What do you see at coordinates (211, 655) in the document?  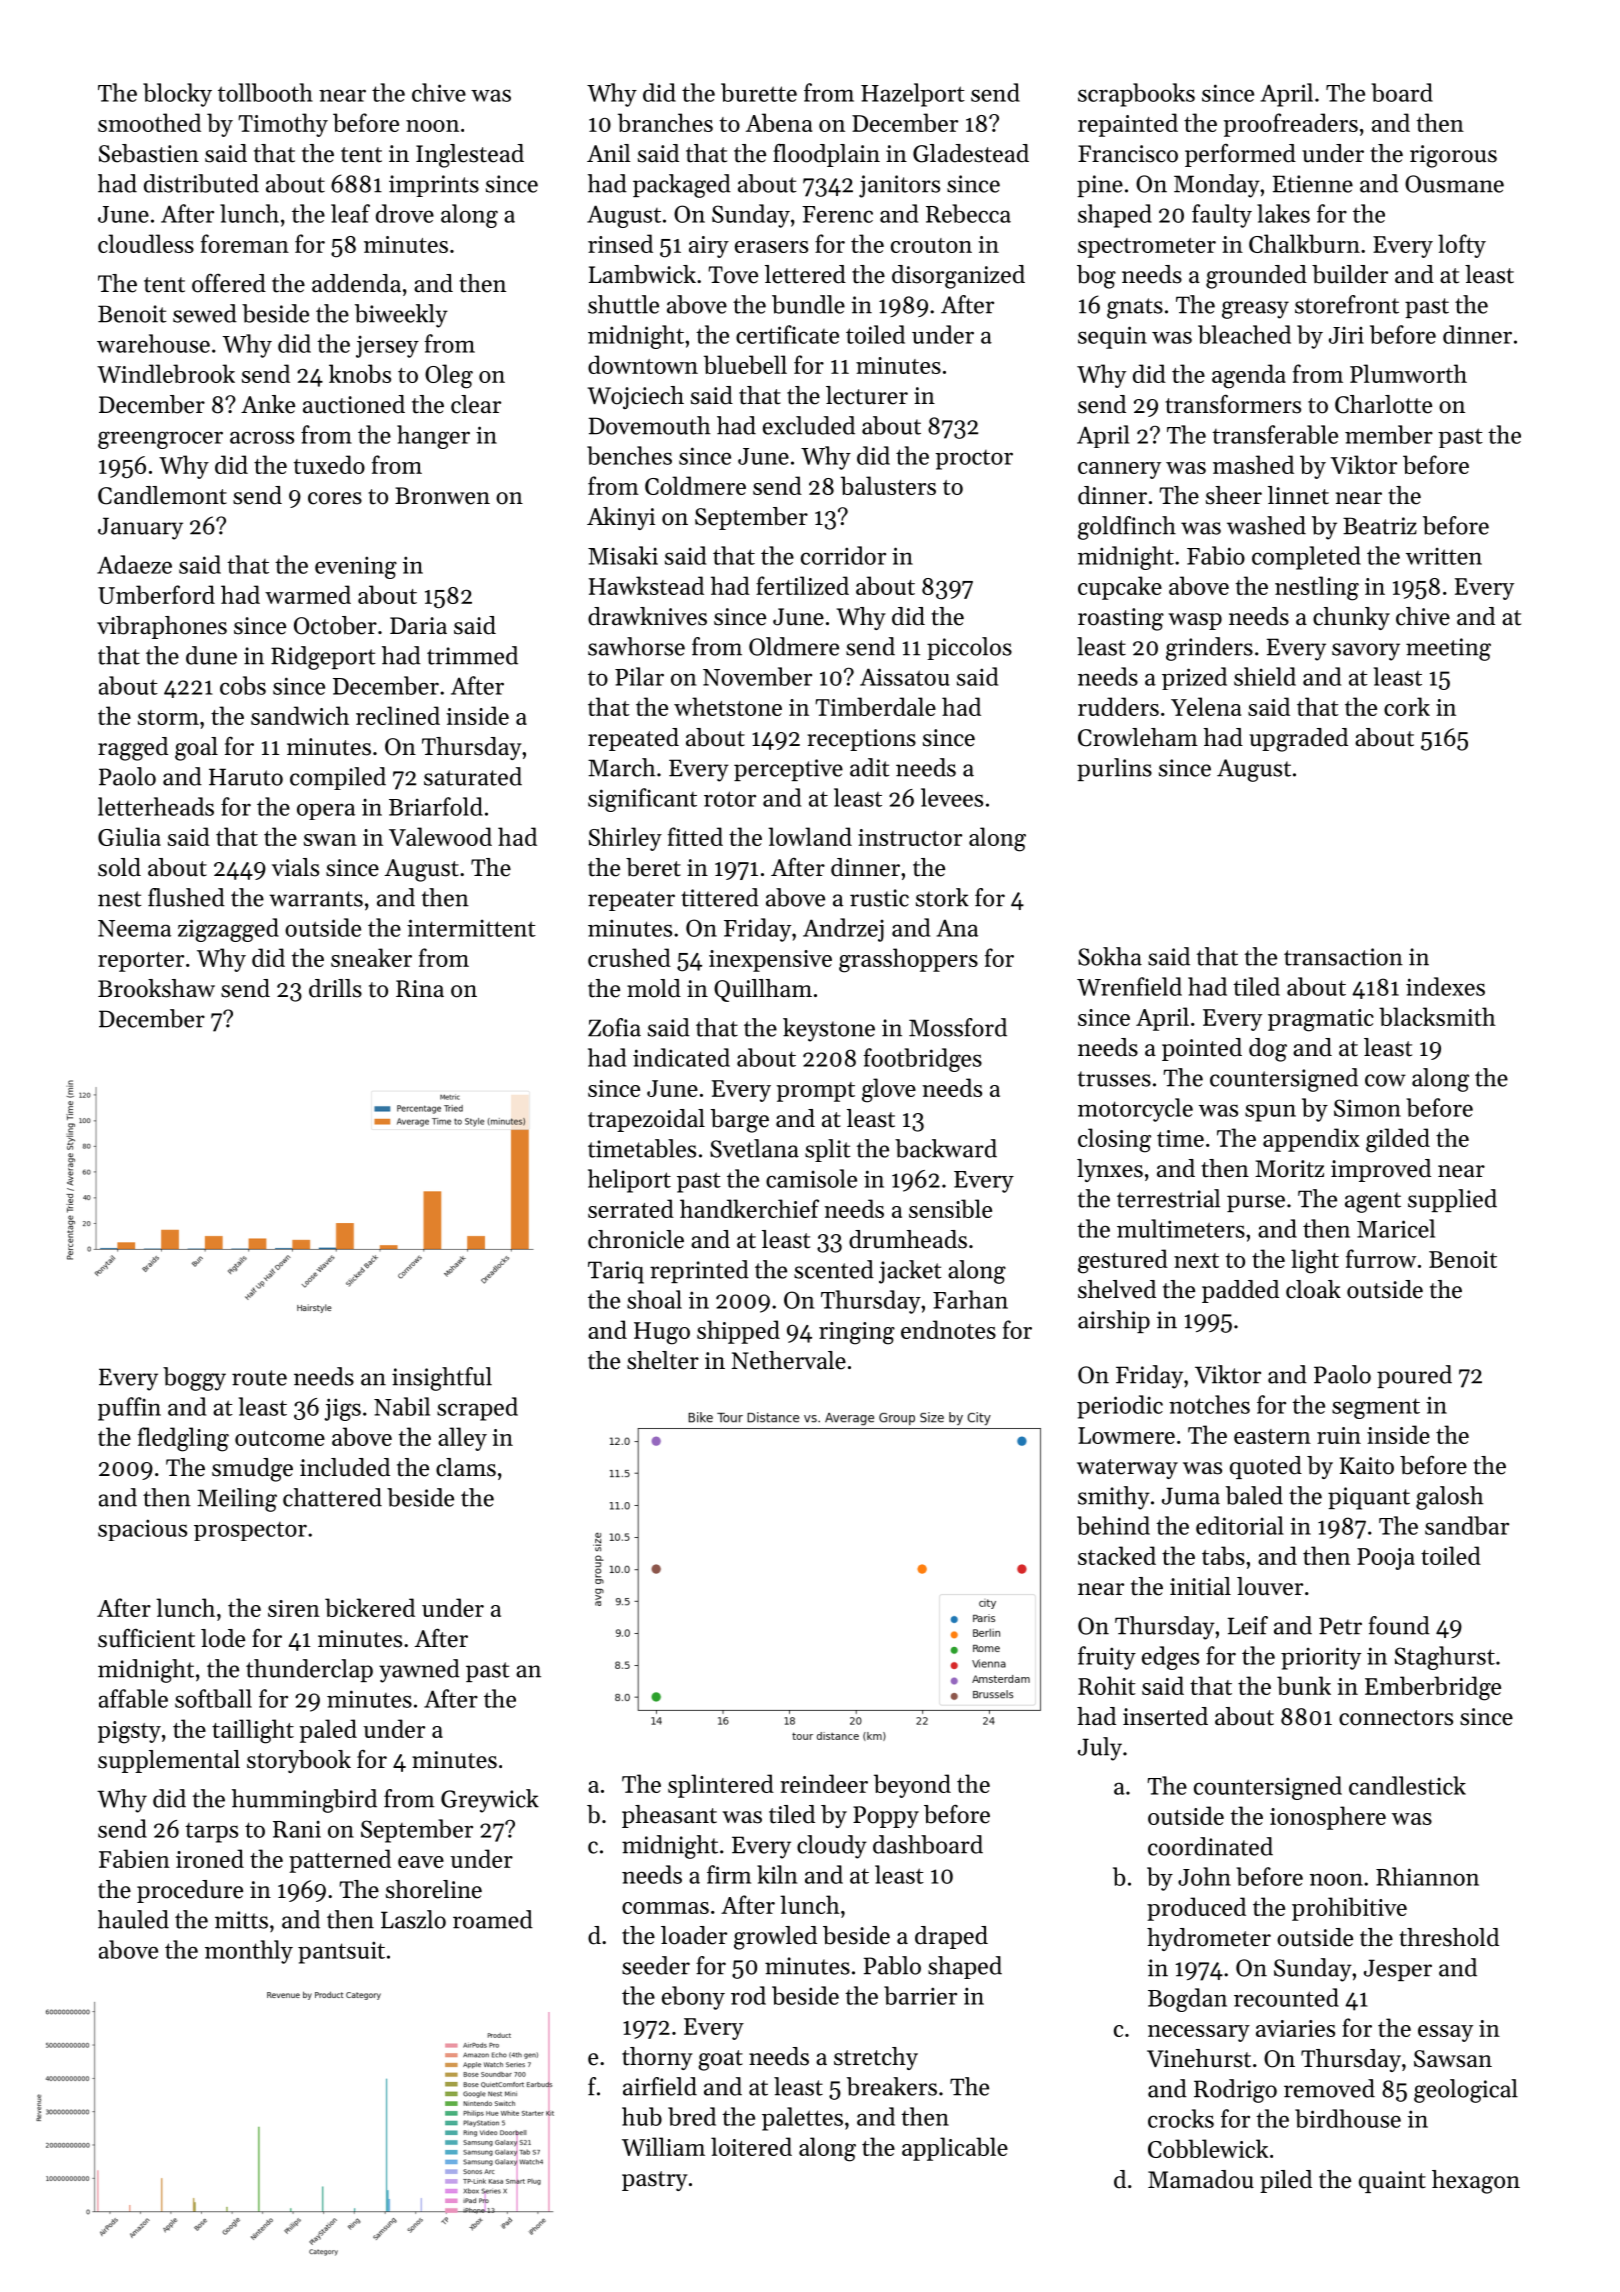 I see `dune` at bounding box center [211, 655].
